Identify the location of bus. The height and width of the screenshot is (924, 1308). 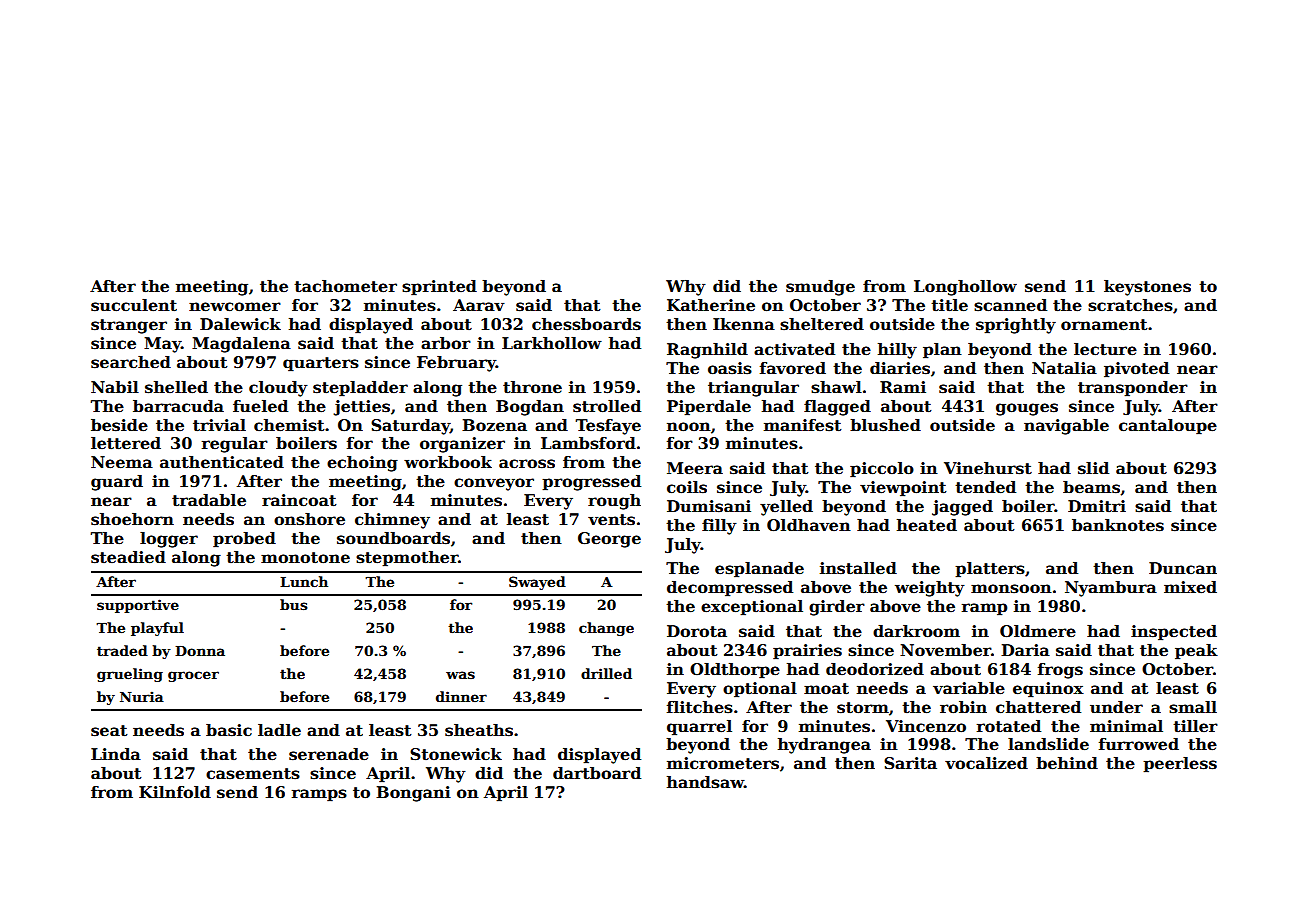
(294, 604).
